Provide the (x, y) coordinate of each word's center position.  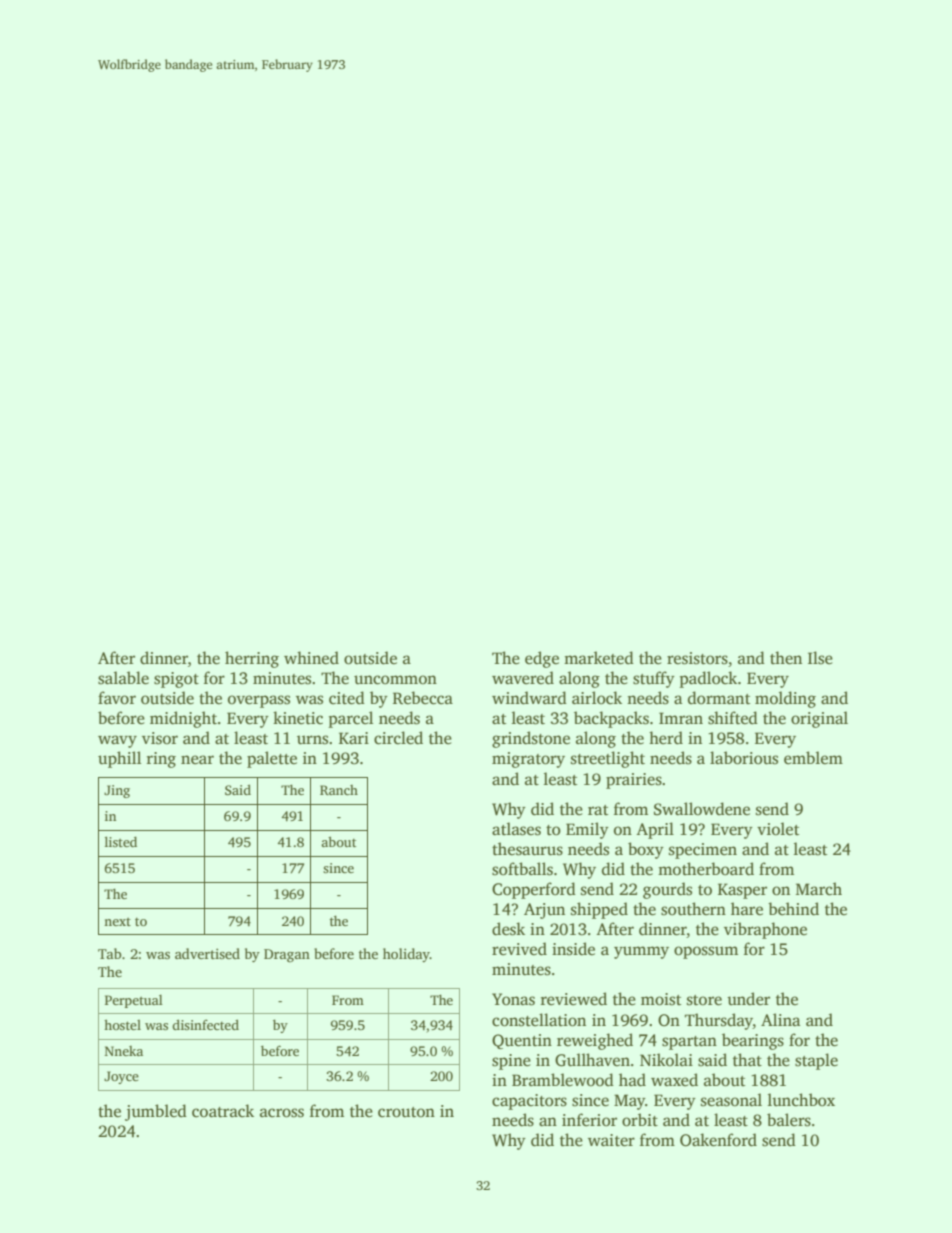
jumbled (156, 1112)
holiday (406, 955)
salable (123, 678)
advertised (207, 953)
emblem (813, 758)
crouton (406, 1112)
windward (529, 698)
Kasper (742, 891)
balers (789, 1120)
